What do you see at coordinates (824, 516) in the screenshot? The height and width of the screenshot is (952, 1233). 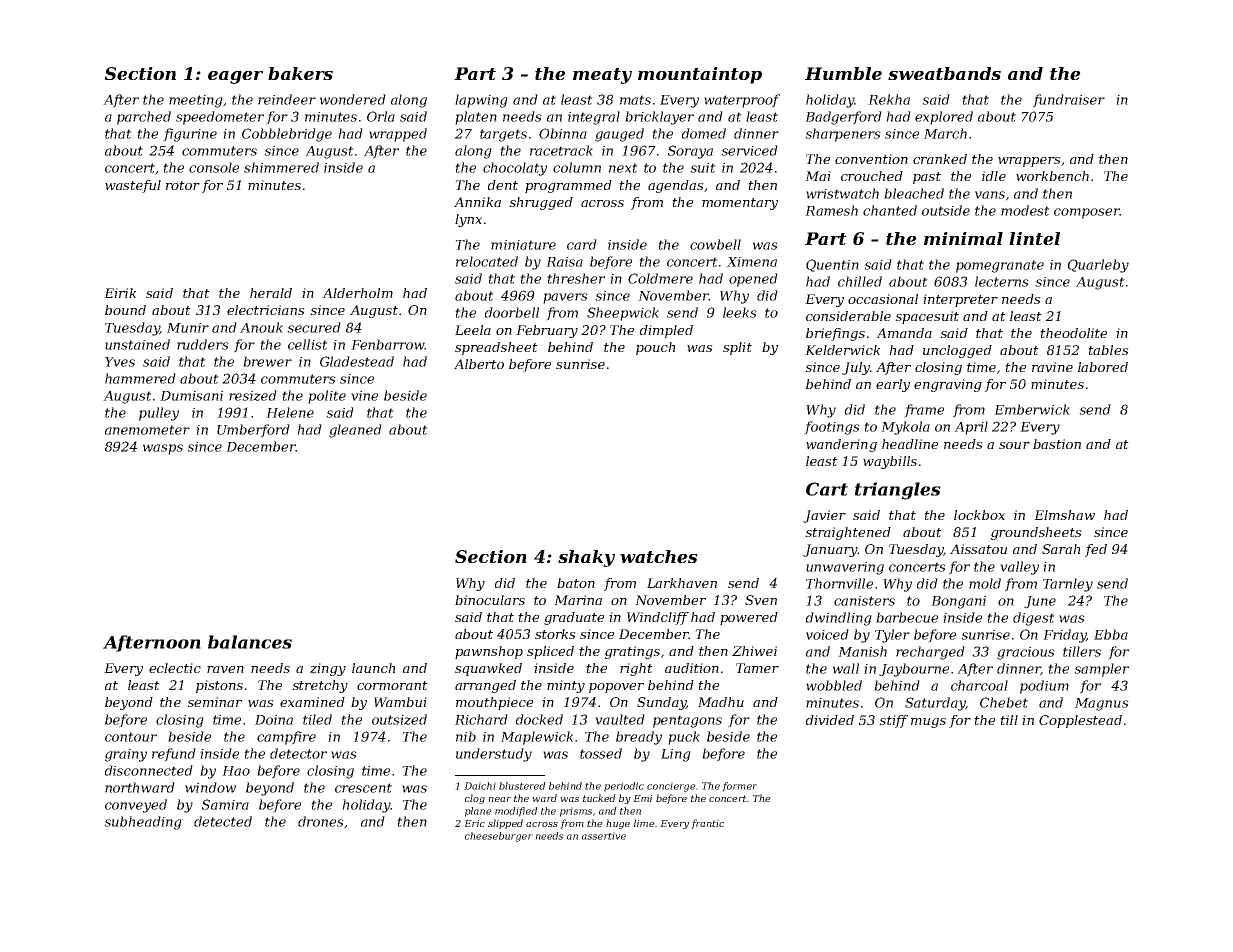 I see `Javier` at bounding box center [824, 516].
